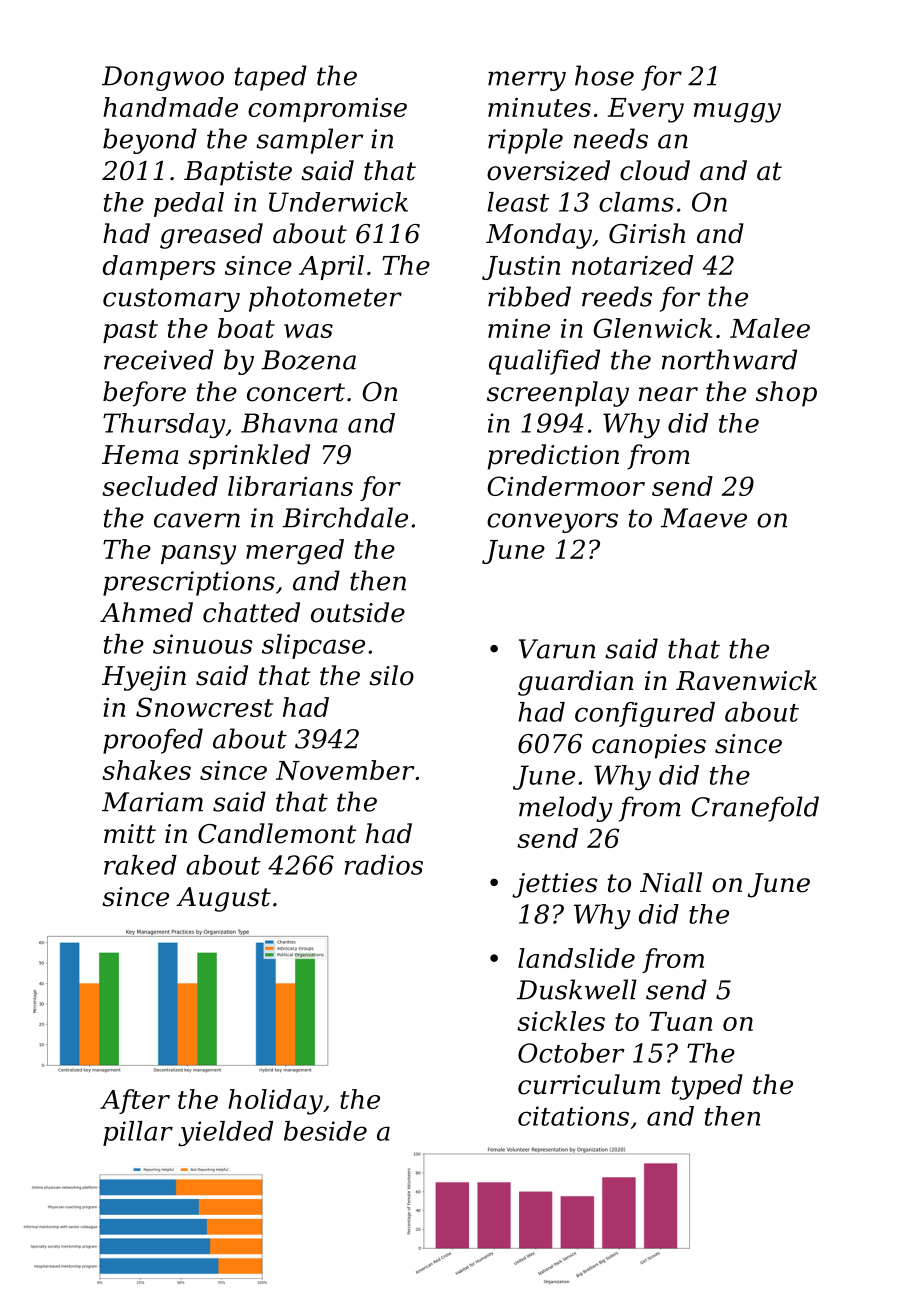 The height and width of the screenshot is (1311, 924). I want to click on Niall, so click(671, 882).
